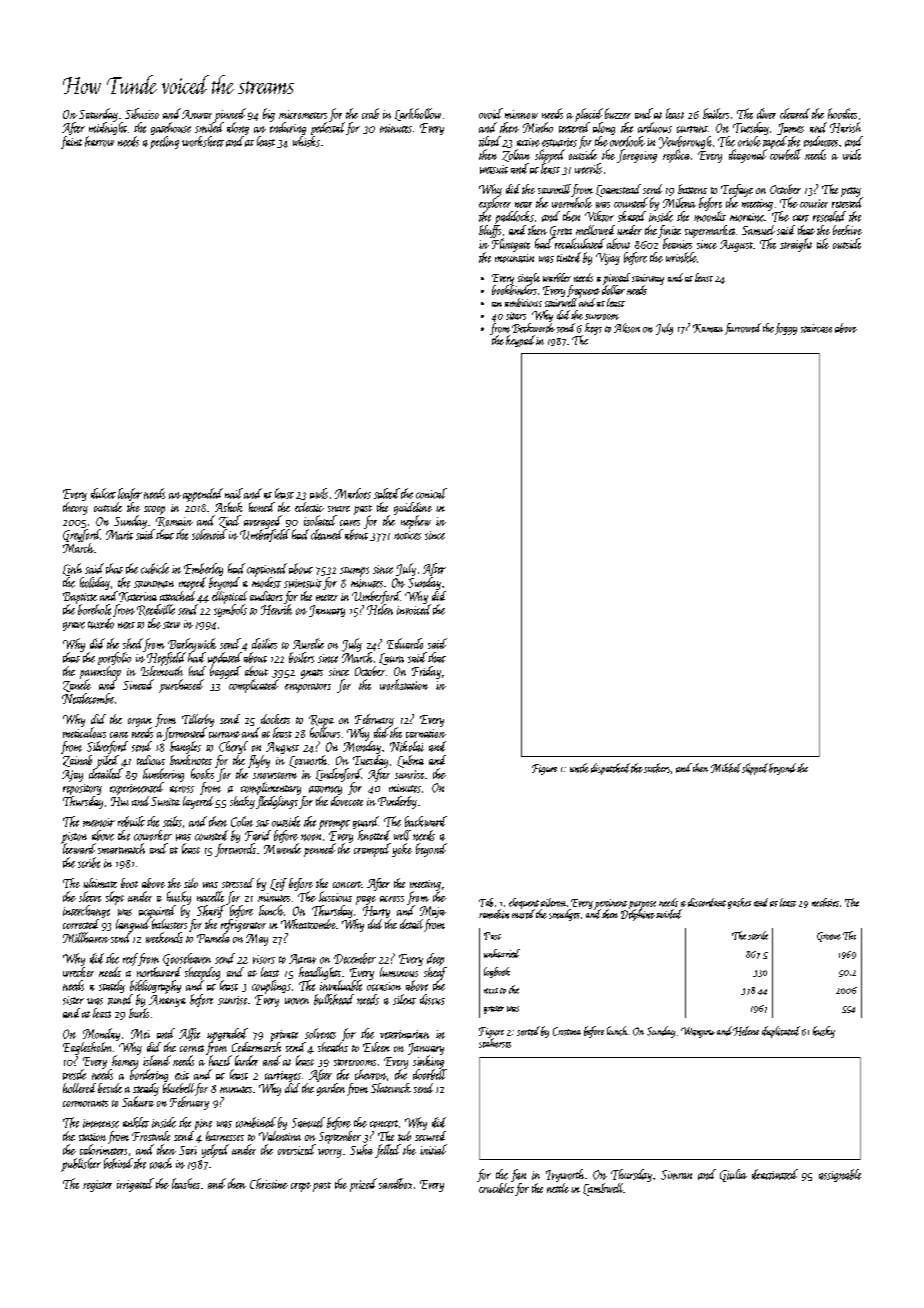 This screenshot has width=924, height=1308. Describe the element at coordinates (428, 1062) in the screenshot. I see `sinking` at that location.
